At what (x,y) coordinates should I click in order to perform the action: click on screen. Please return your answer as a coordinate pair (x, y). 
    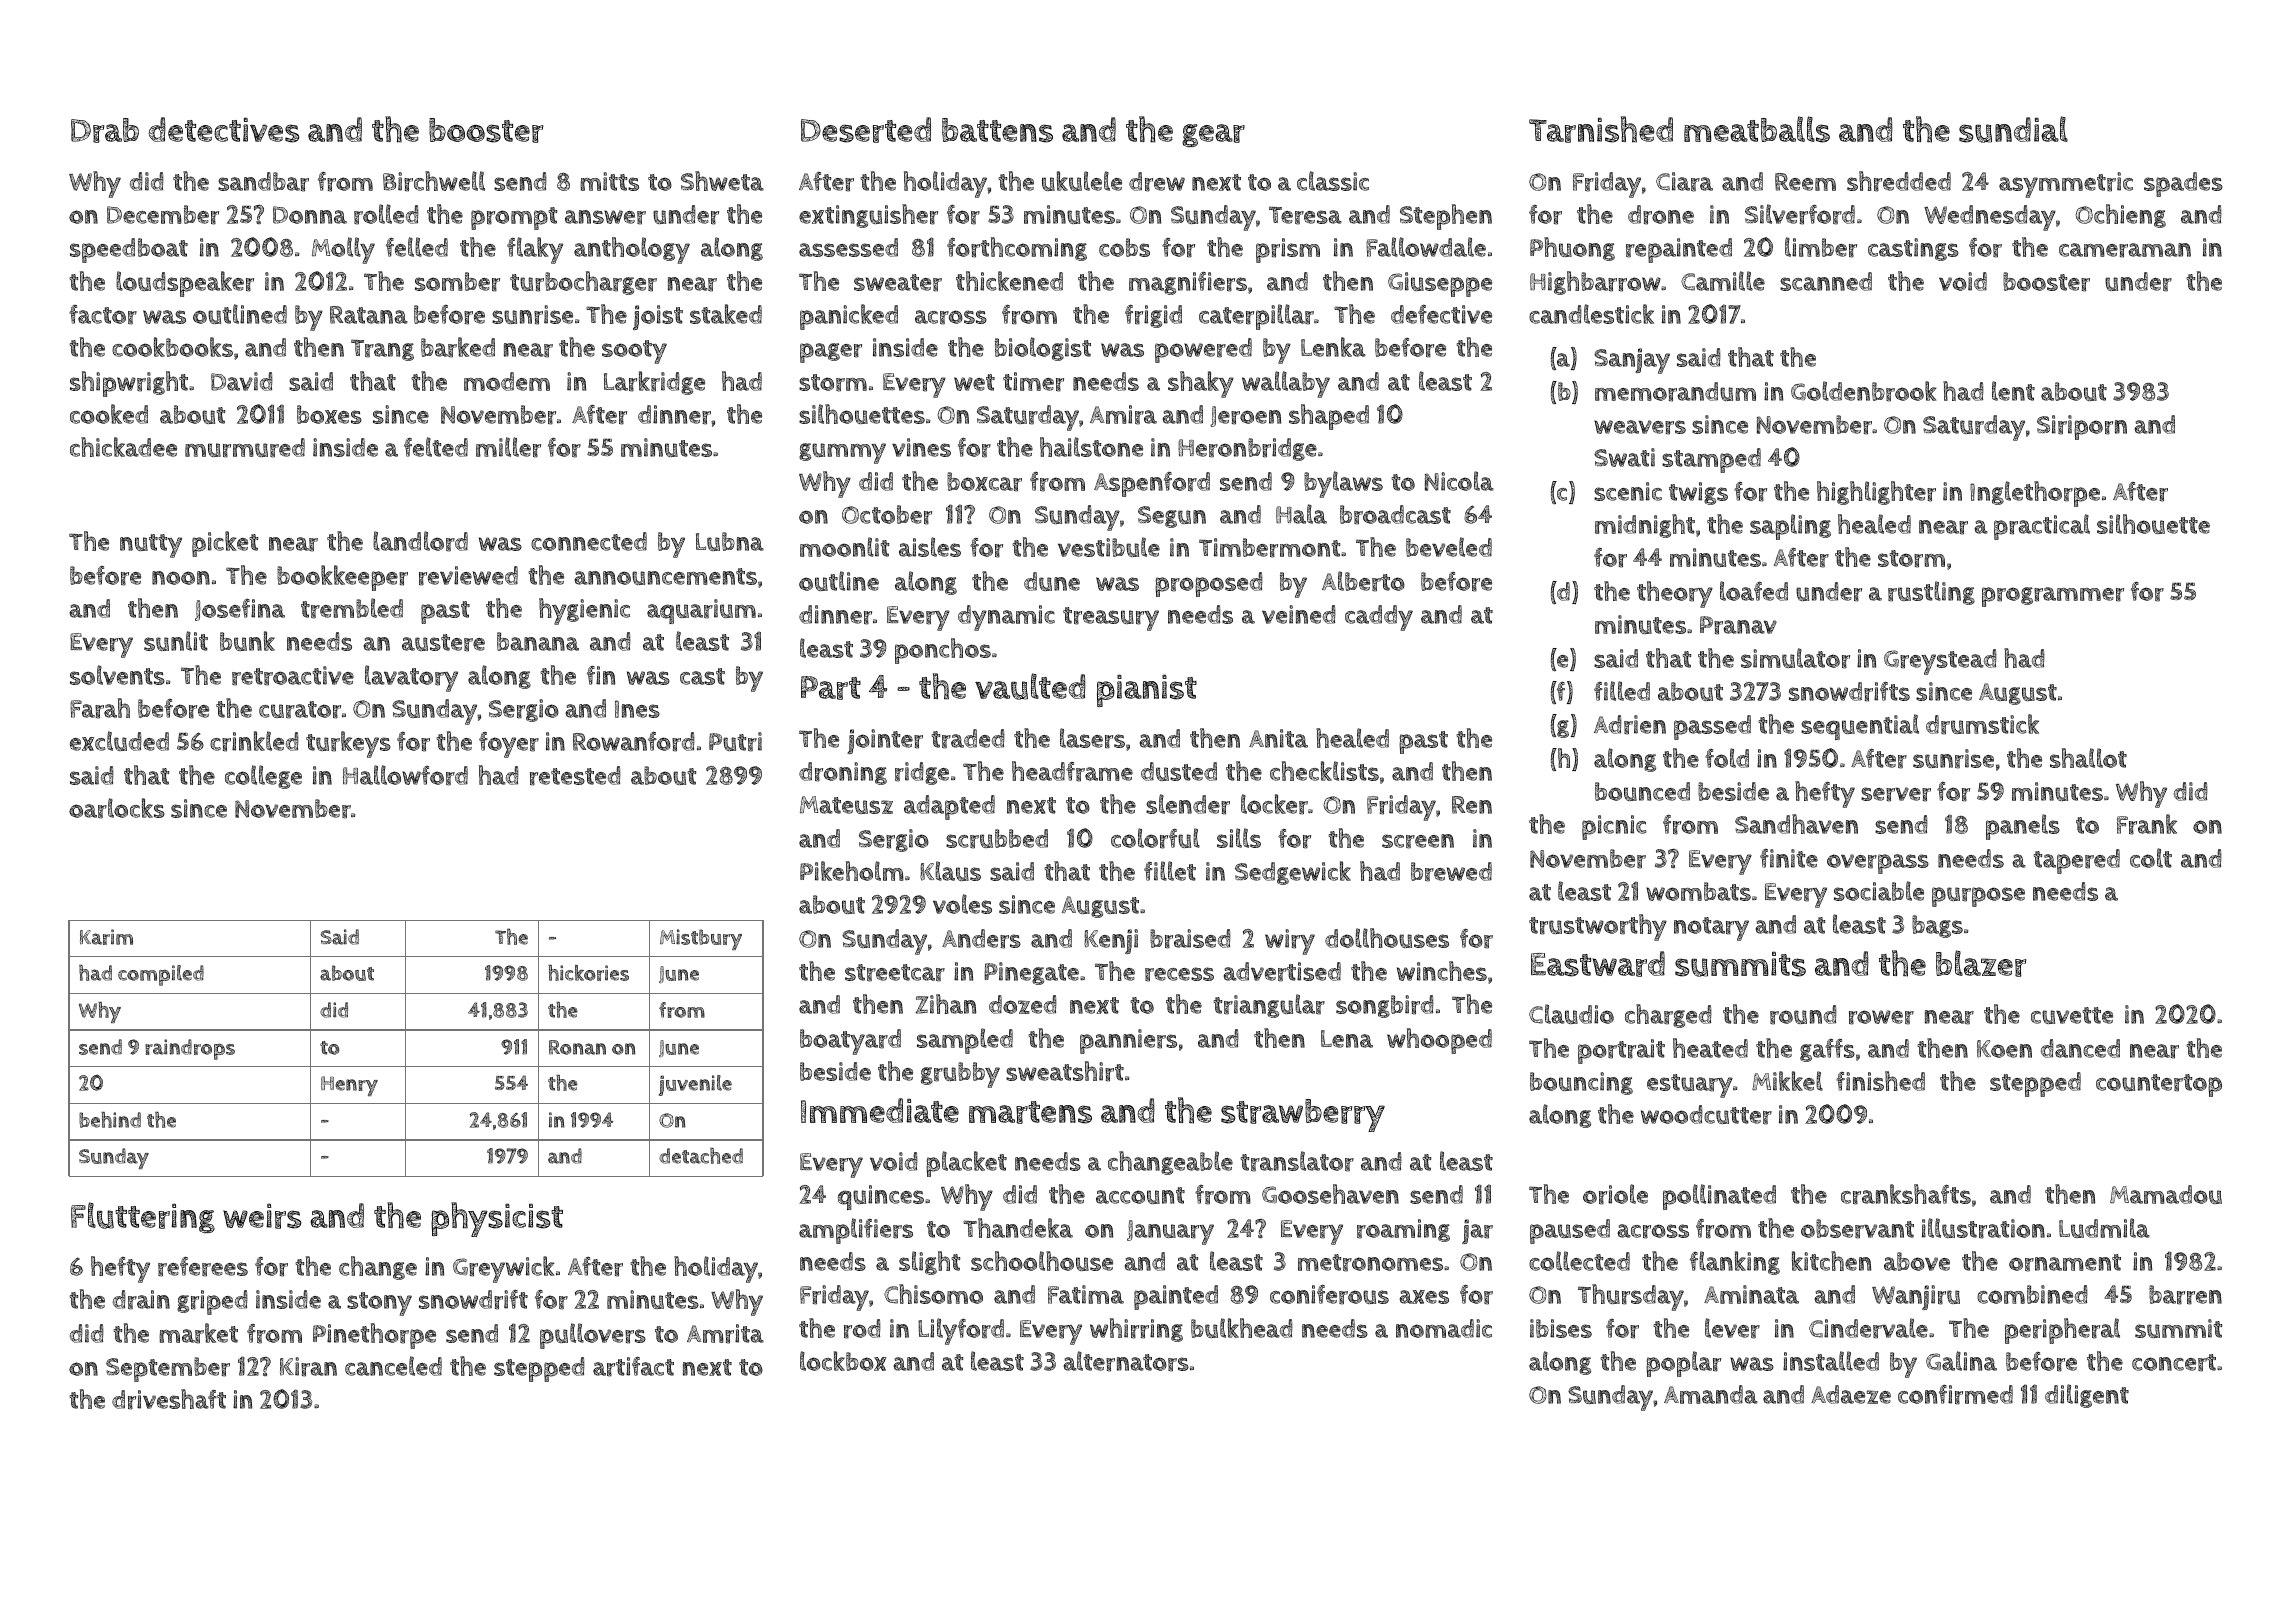
    Looking at the image, I should click on (1418, 841).
